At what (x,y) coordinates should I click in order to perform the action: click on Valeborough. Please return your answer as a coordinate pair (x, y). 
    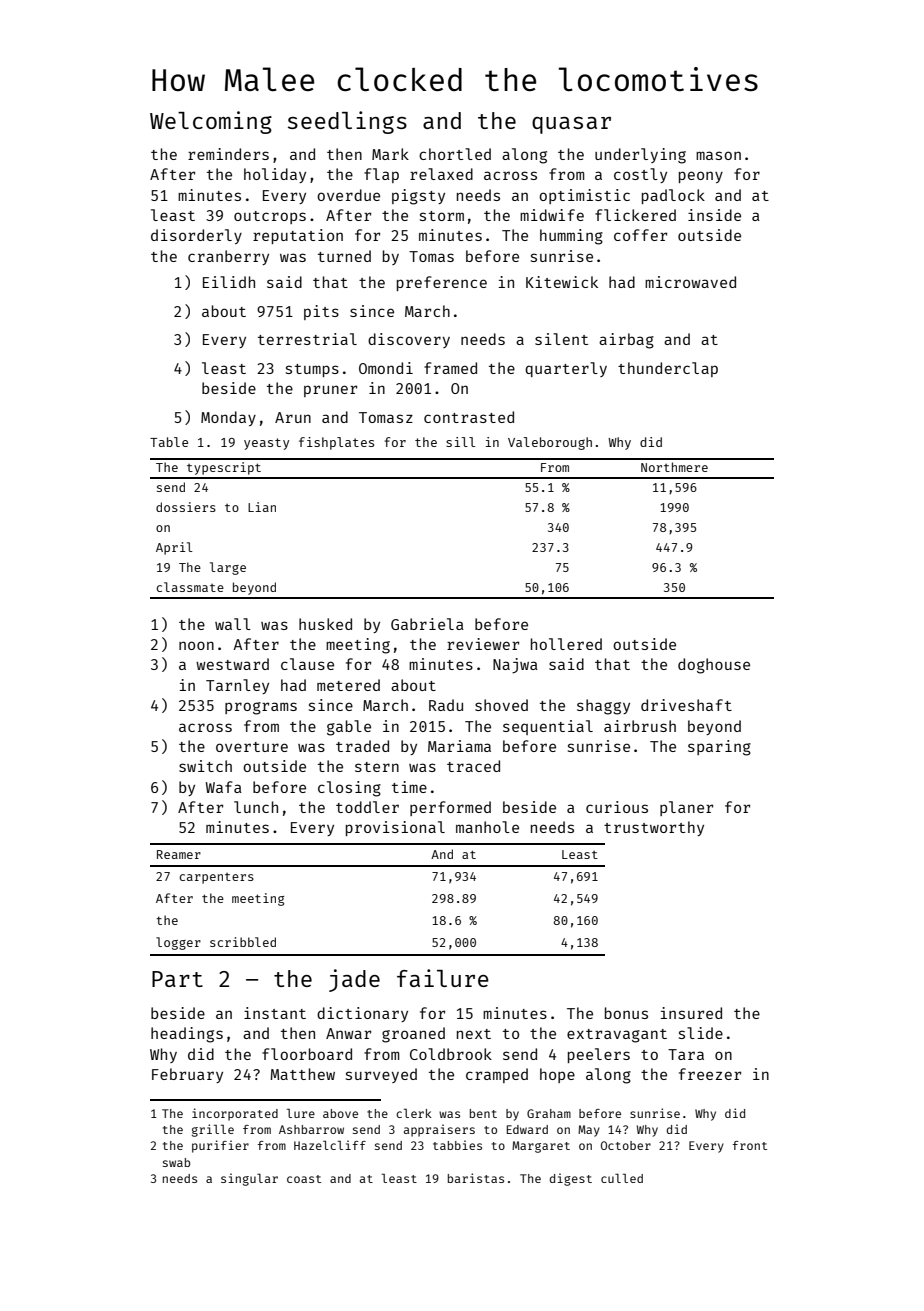
    Looking at the image, I should click on (550, 443).
